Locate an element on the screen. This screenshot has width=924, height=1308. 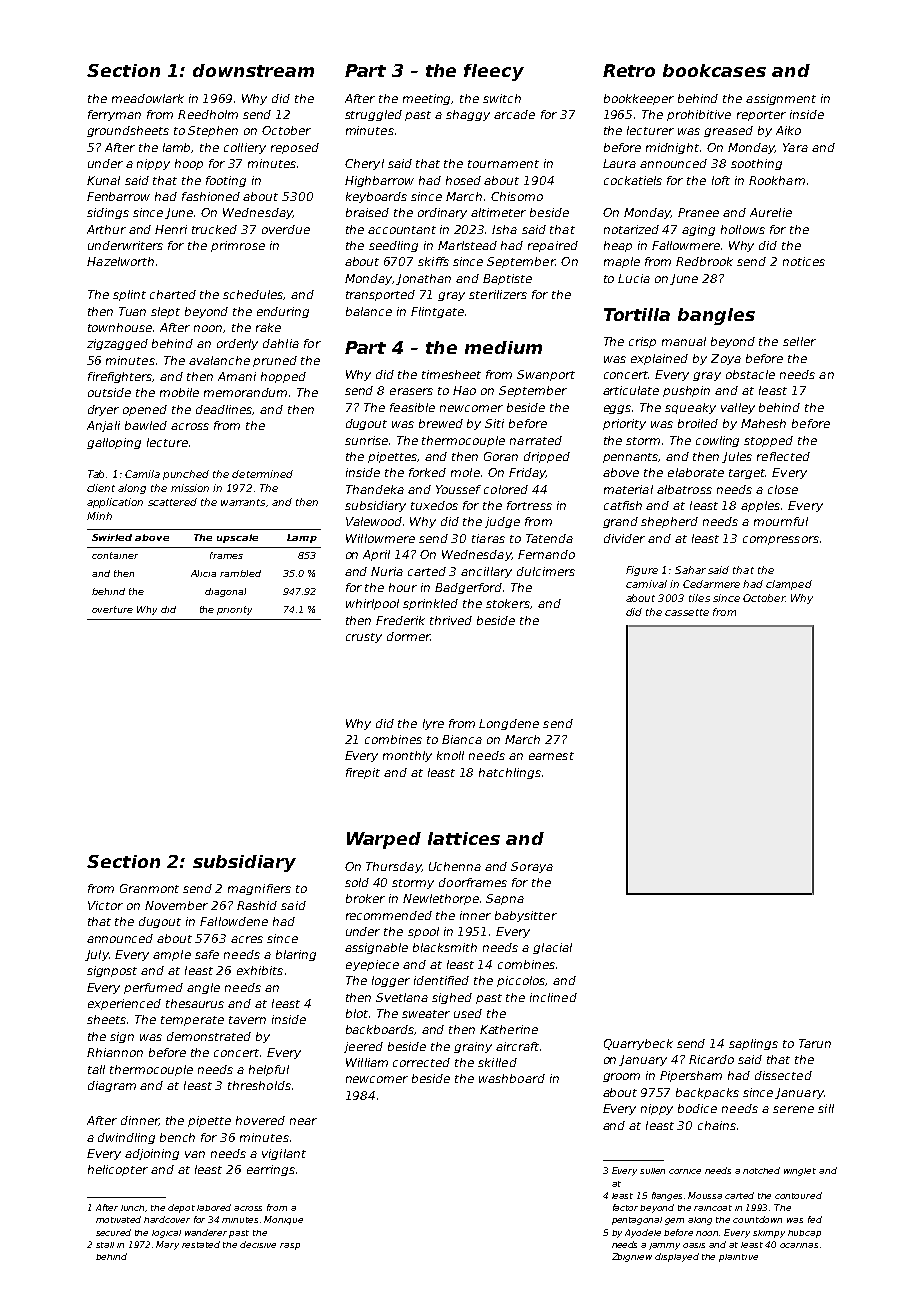
William is located at coordinates (367, 1062).
